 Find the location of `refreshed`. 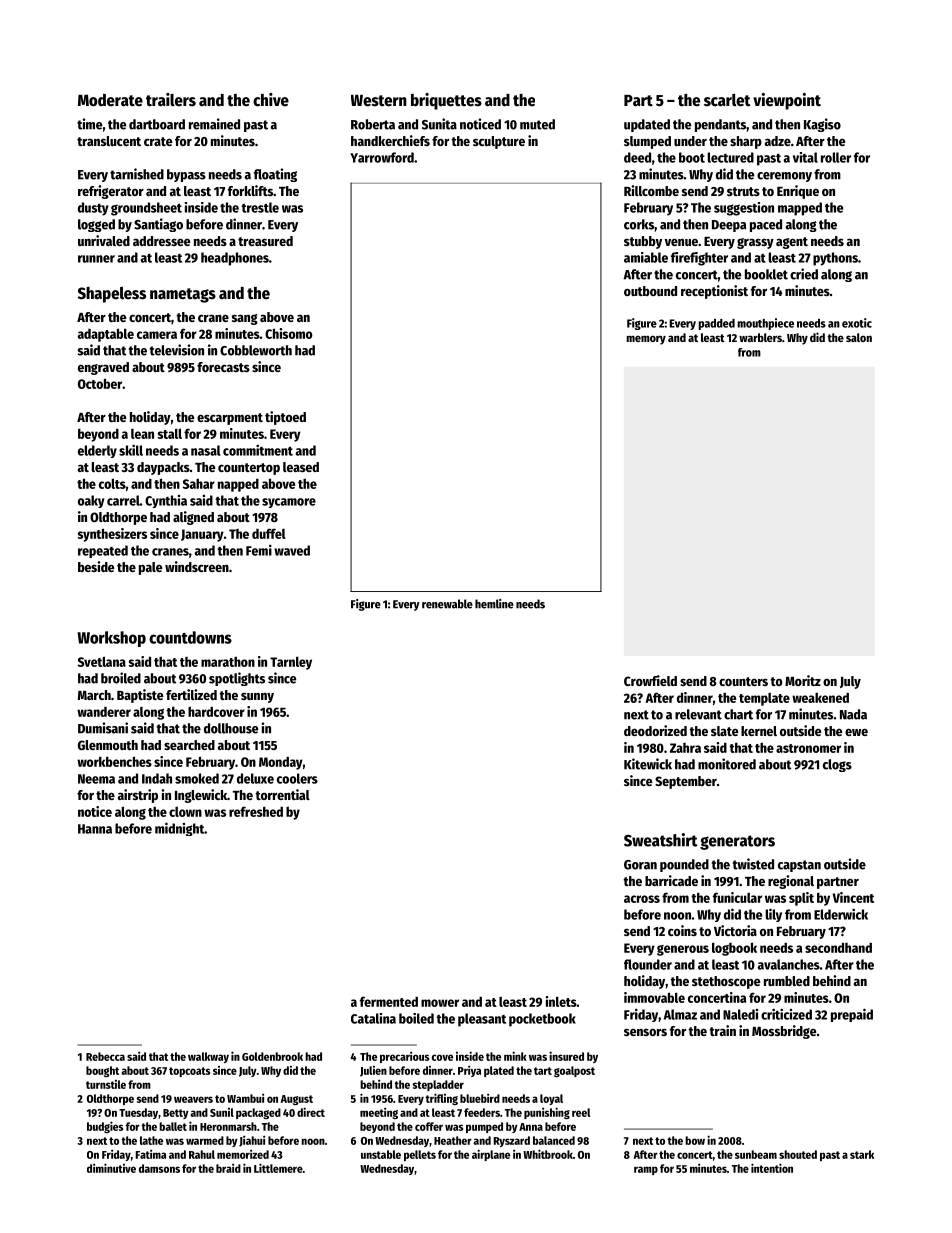

refreshed is located at coordinates (256, 811).
